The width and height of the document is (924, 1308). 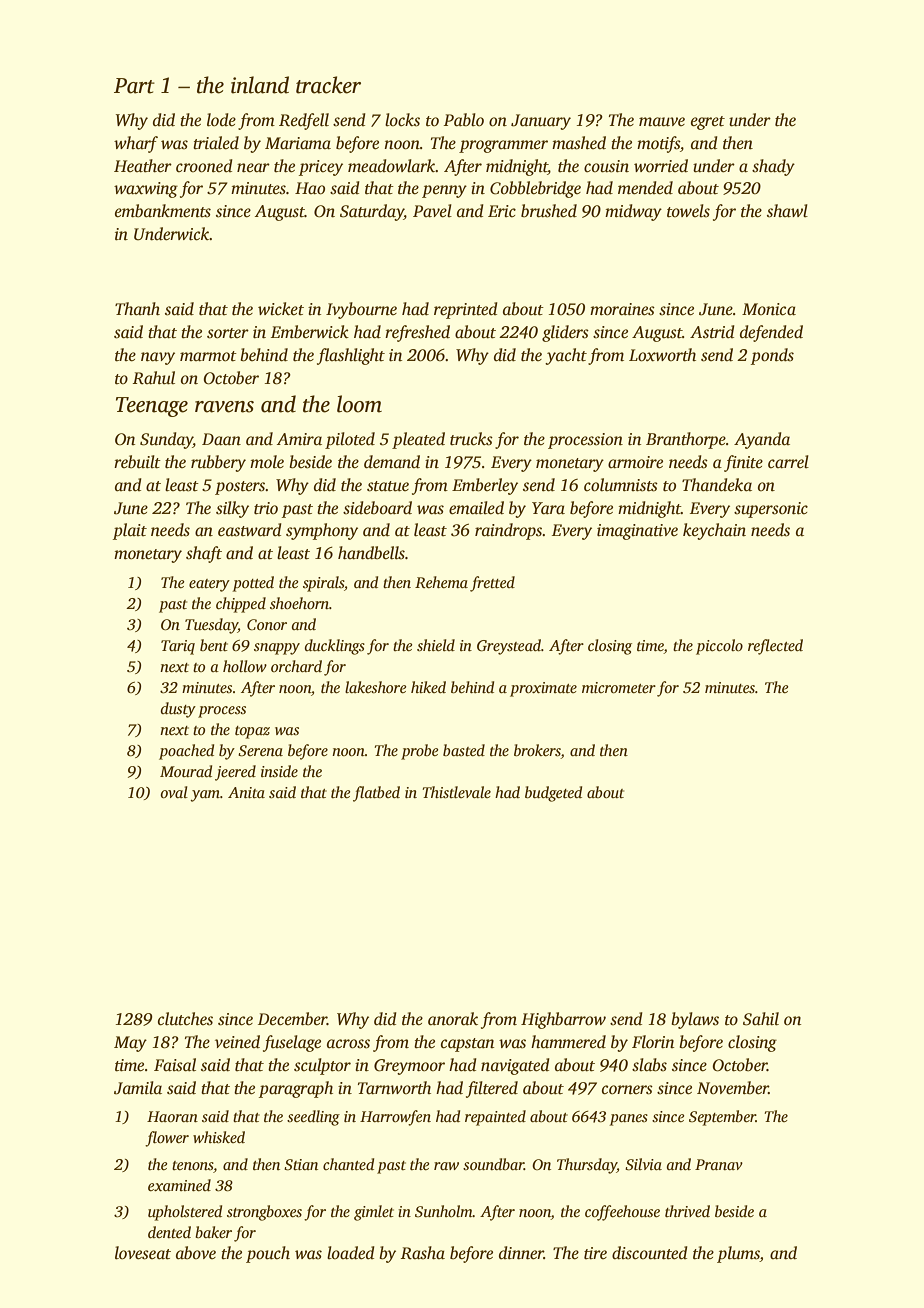 I want to click on reflected, so click(x=775, y=647).
